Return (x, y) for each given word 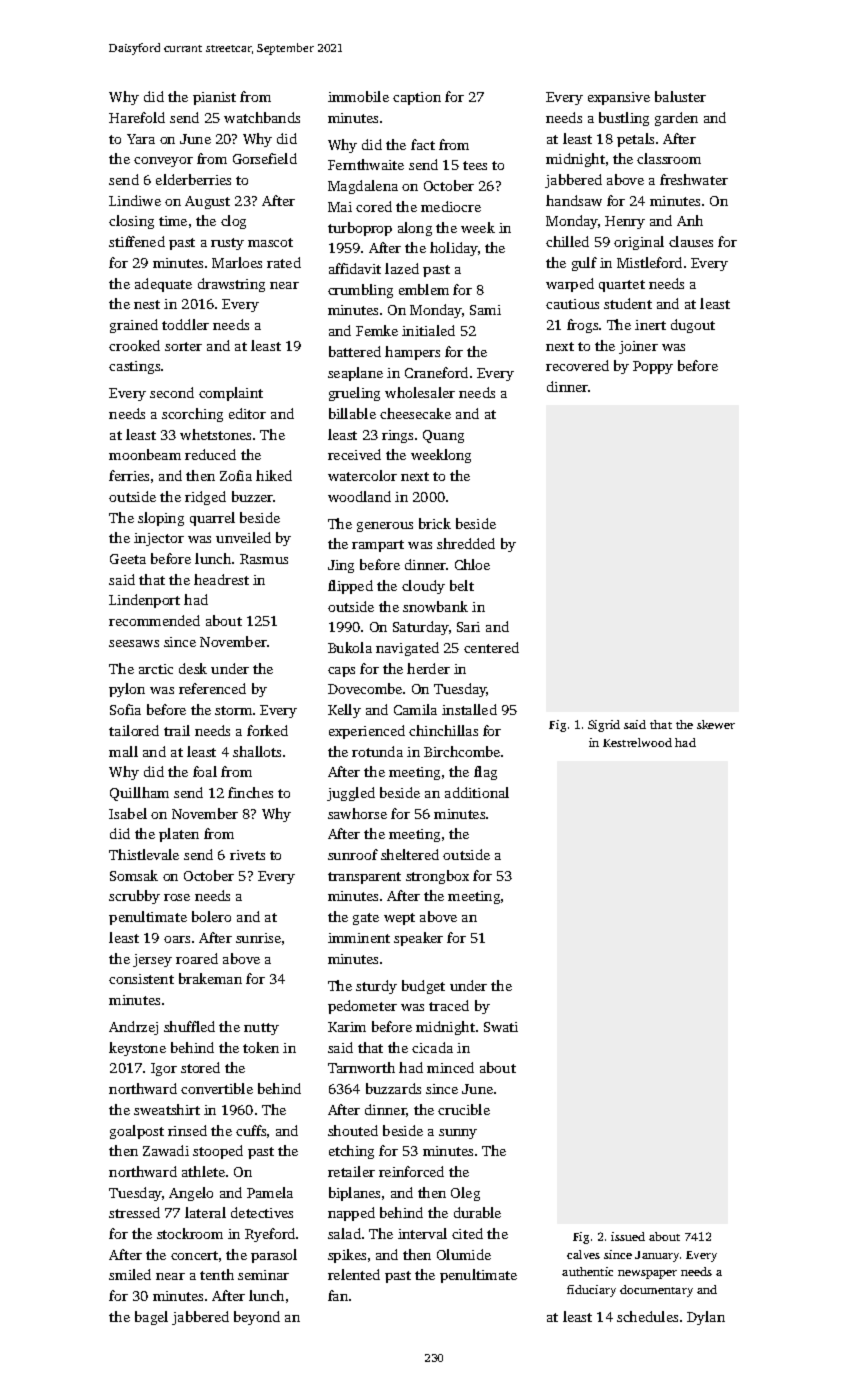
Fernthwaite (366, 164)
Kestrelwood (637, 742)
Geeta (128, 559)
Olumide (464, 1254)
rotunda (377, 751)
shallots (257, 751)
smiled (130, 1274)
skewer (716, 724)
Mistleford (649, 262)
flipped (350, 587)
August (207, 202)
